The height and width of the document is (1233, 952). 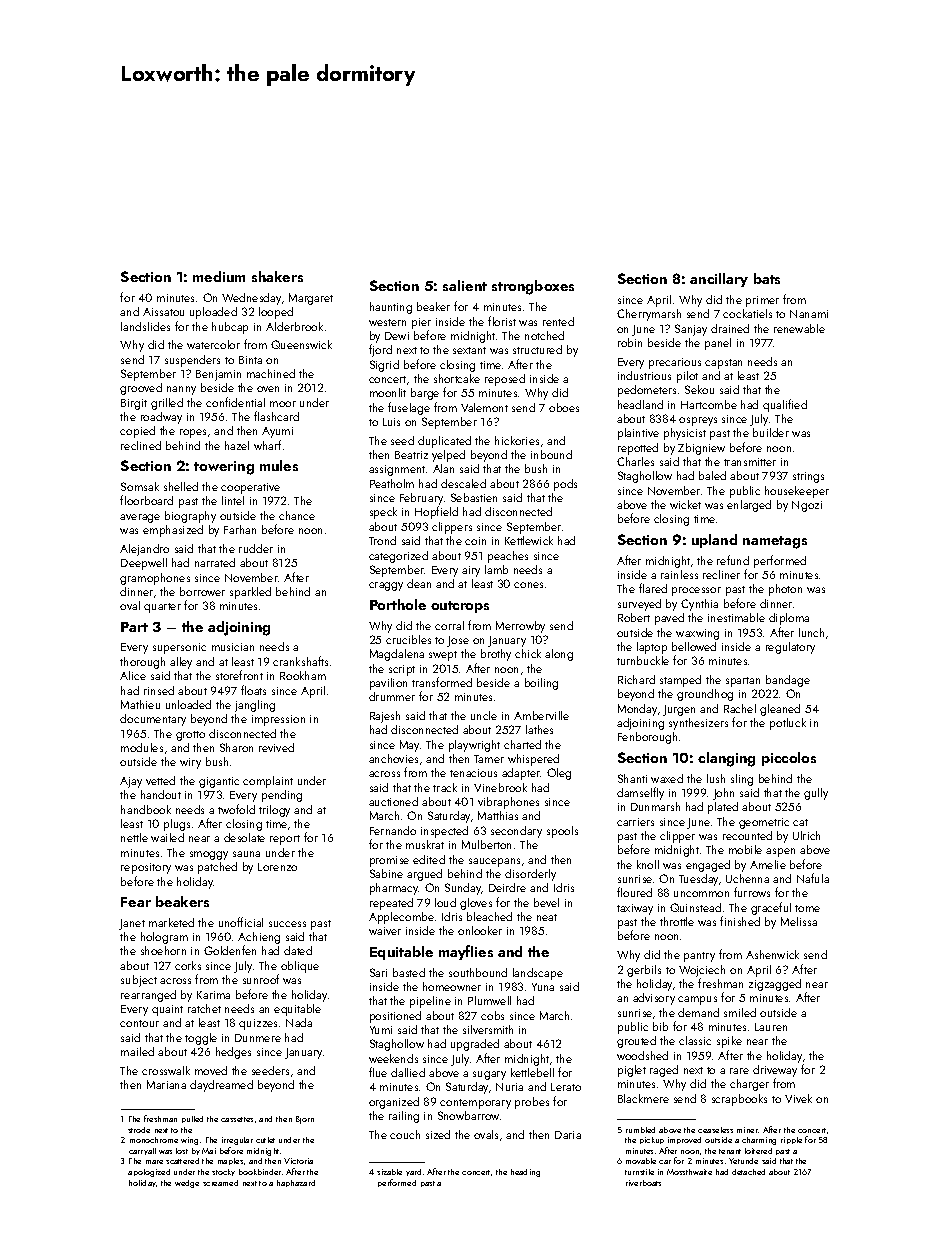 What do you see at coordinates (719, 280) in the document?
I see `ancillary` at bounding box center [719, 280].
